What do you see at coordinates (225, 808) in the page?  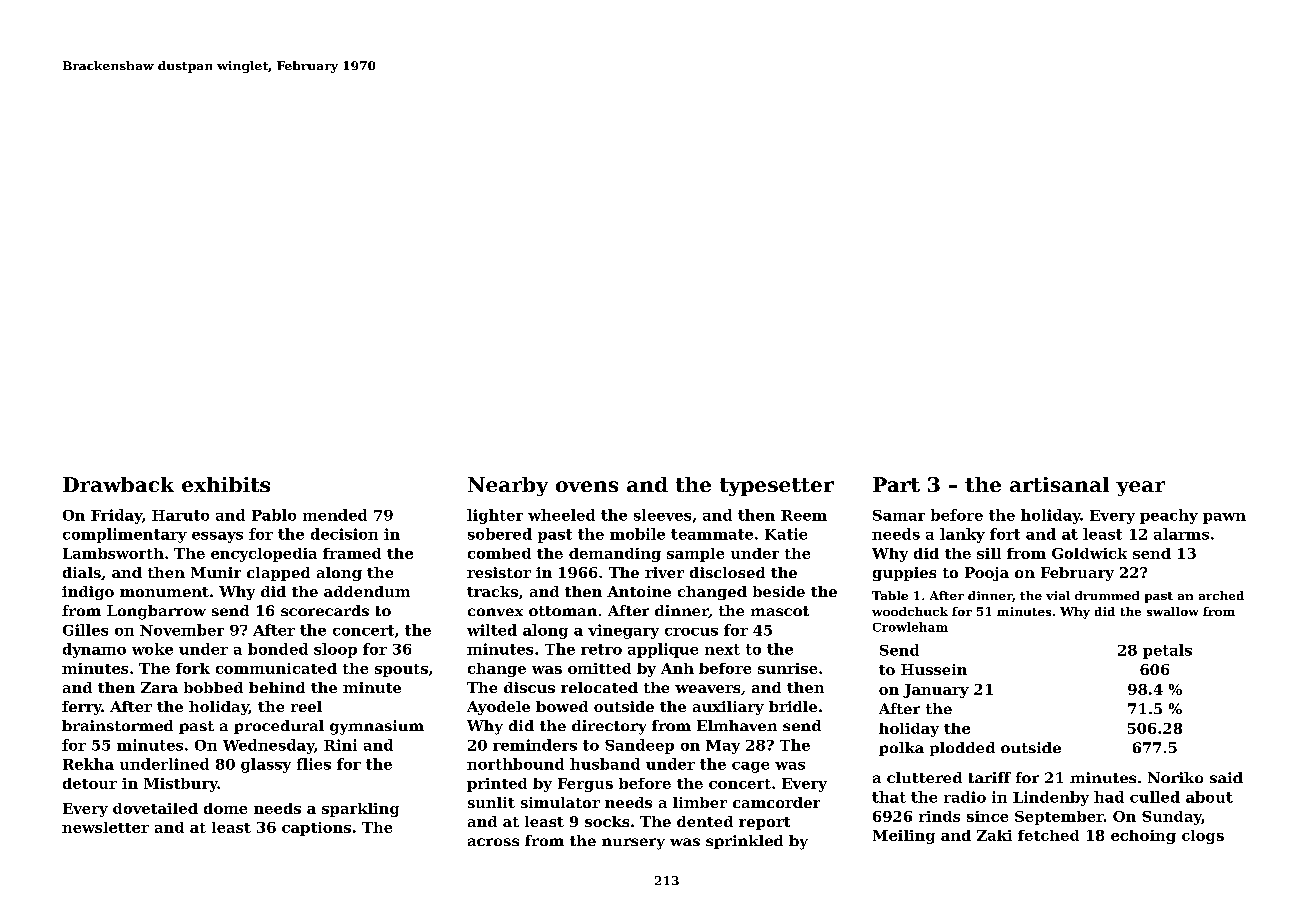 I see `dome` at bounding box center [225, 808].
